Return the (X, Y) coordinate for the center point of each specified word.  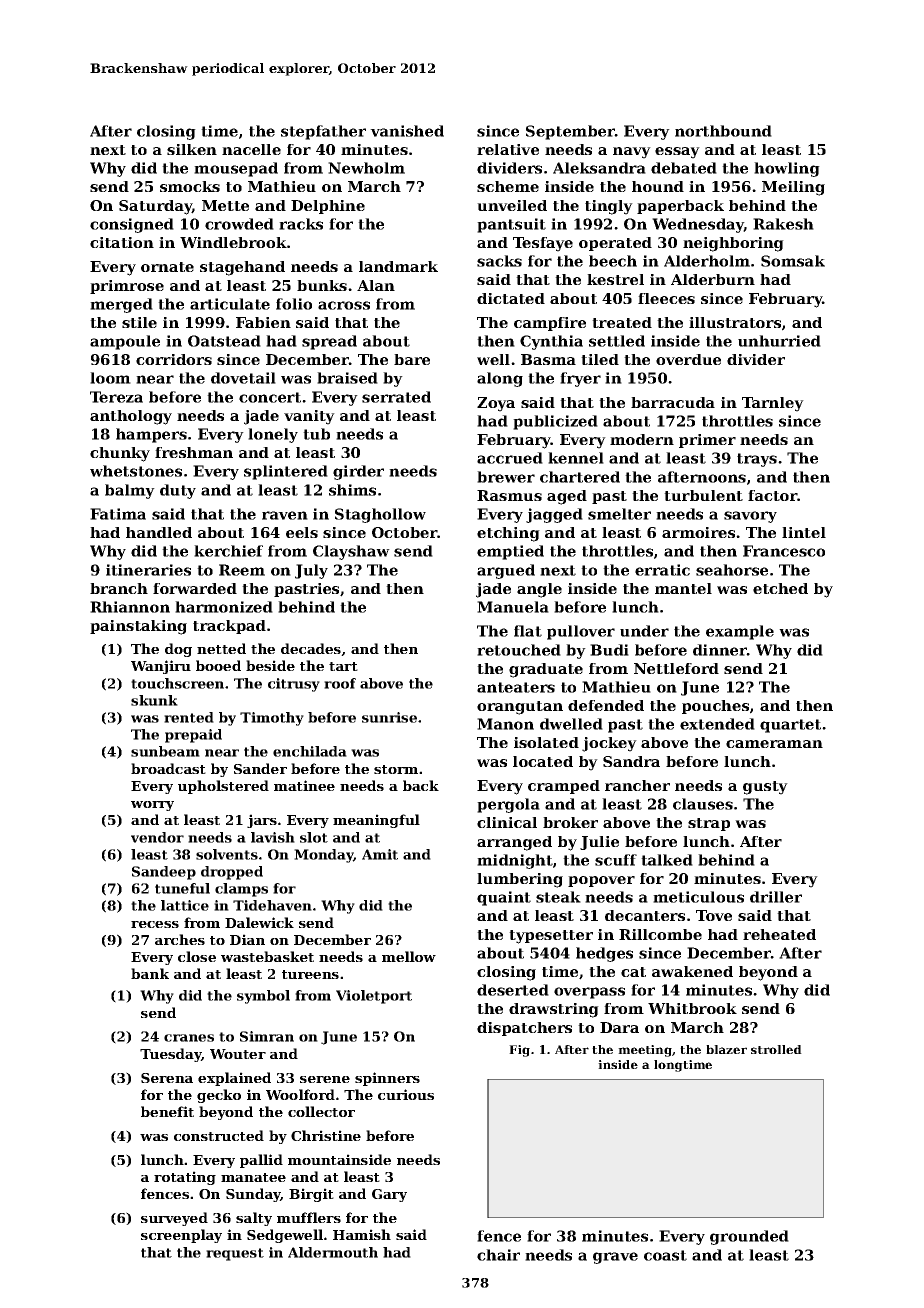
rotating (185, 1178)
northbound (723, 131)
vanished (407, 131)
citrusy (294, 685)
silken (192, 149)
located (543, 761)
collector (321, 1111)
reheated (779, 934)
